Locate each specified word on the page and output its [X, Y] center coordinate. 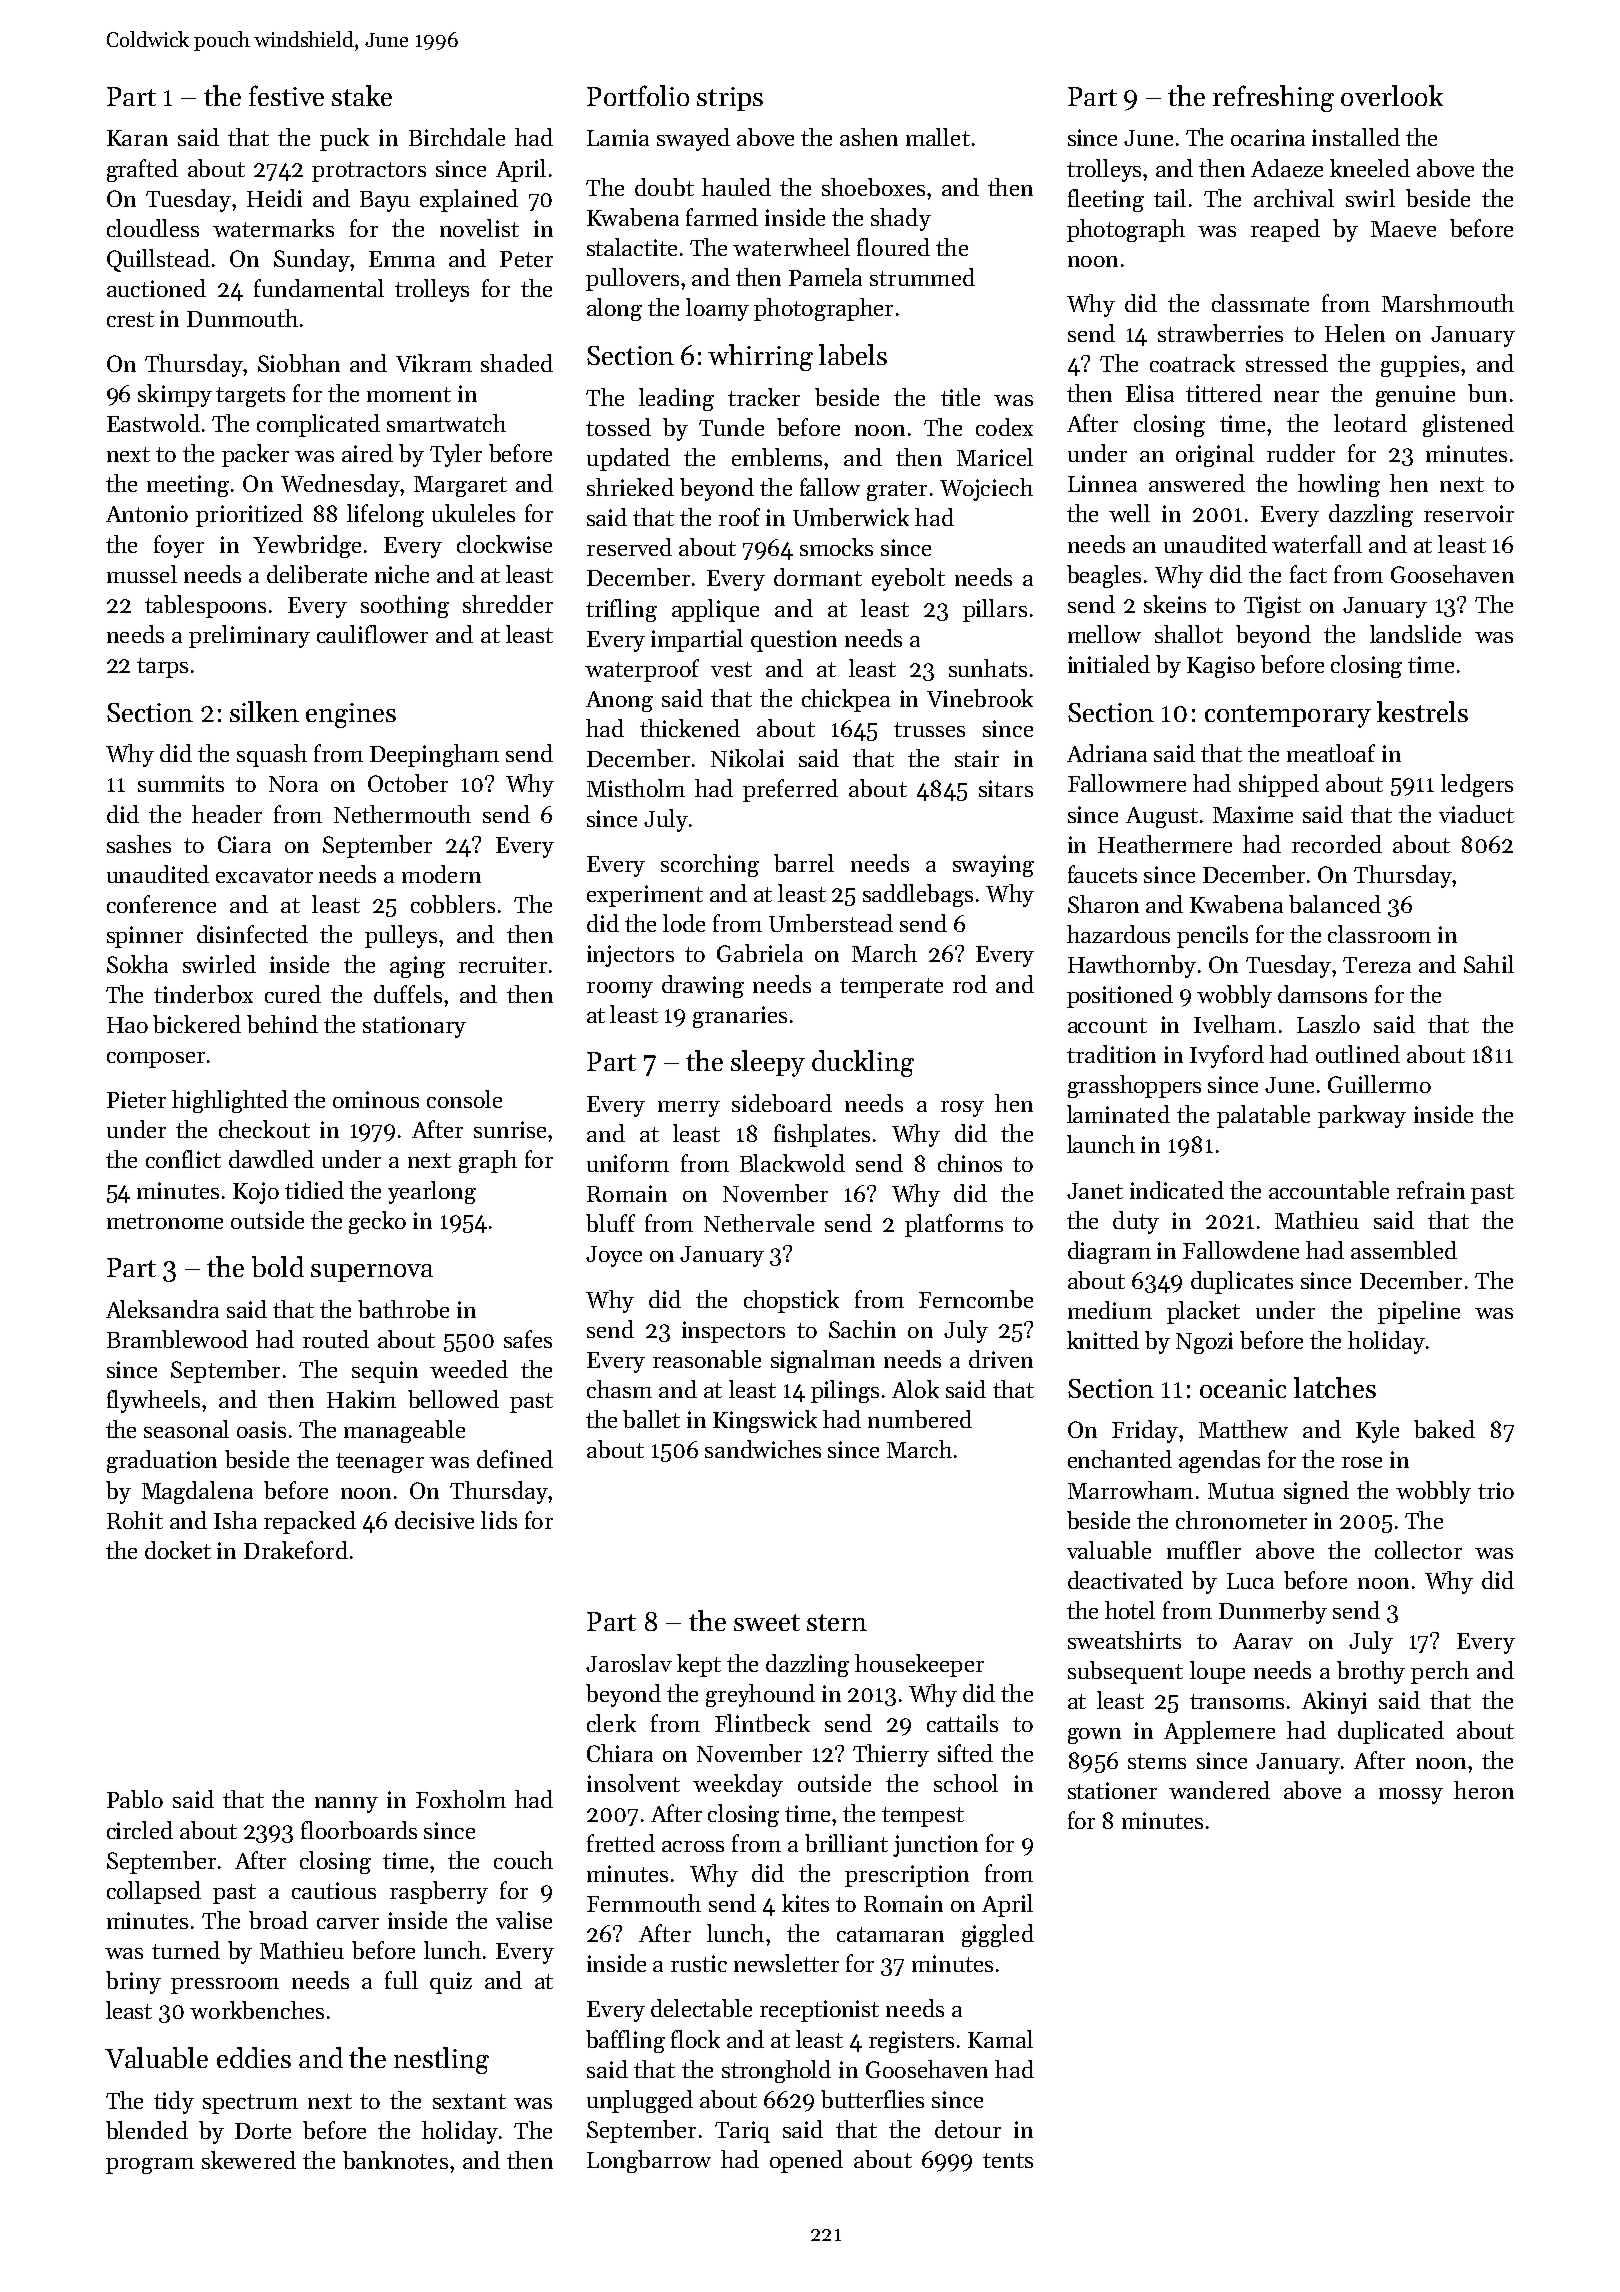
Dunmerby [1273, 1612]
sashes [139, 844]
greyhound [760, 1695]
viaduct [1476, 814]
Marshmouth [1448, 303]
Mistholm [636, 788]
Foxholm [461, 1799]
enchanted [1120, 1459]
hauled [736, 187]
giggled [998, 1935]
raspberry [439, 1892]
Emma [402, 259]
